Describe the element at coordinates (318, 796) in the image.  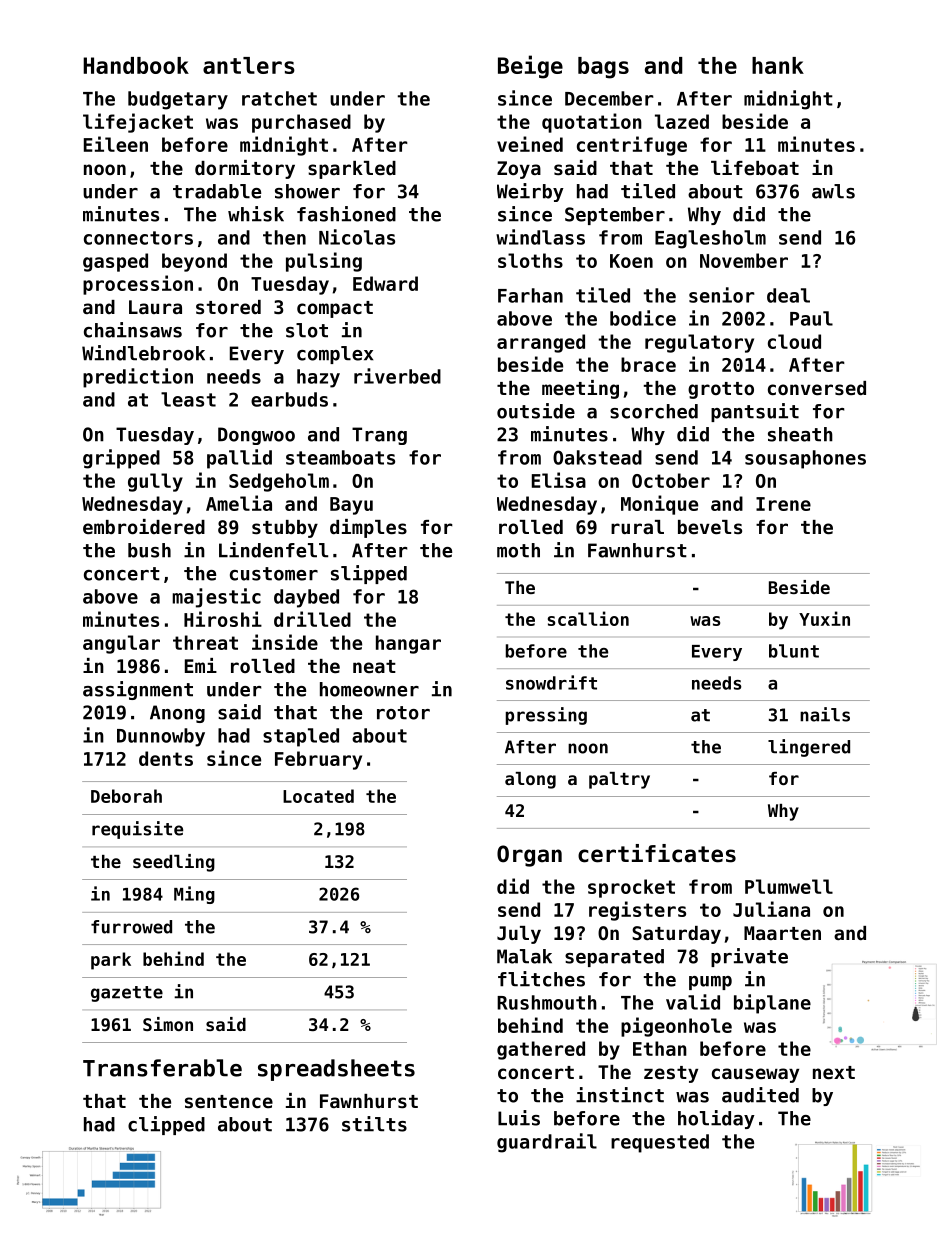
I see `Located` at that location.
